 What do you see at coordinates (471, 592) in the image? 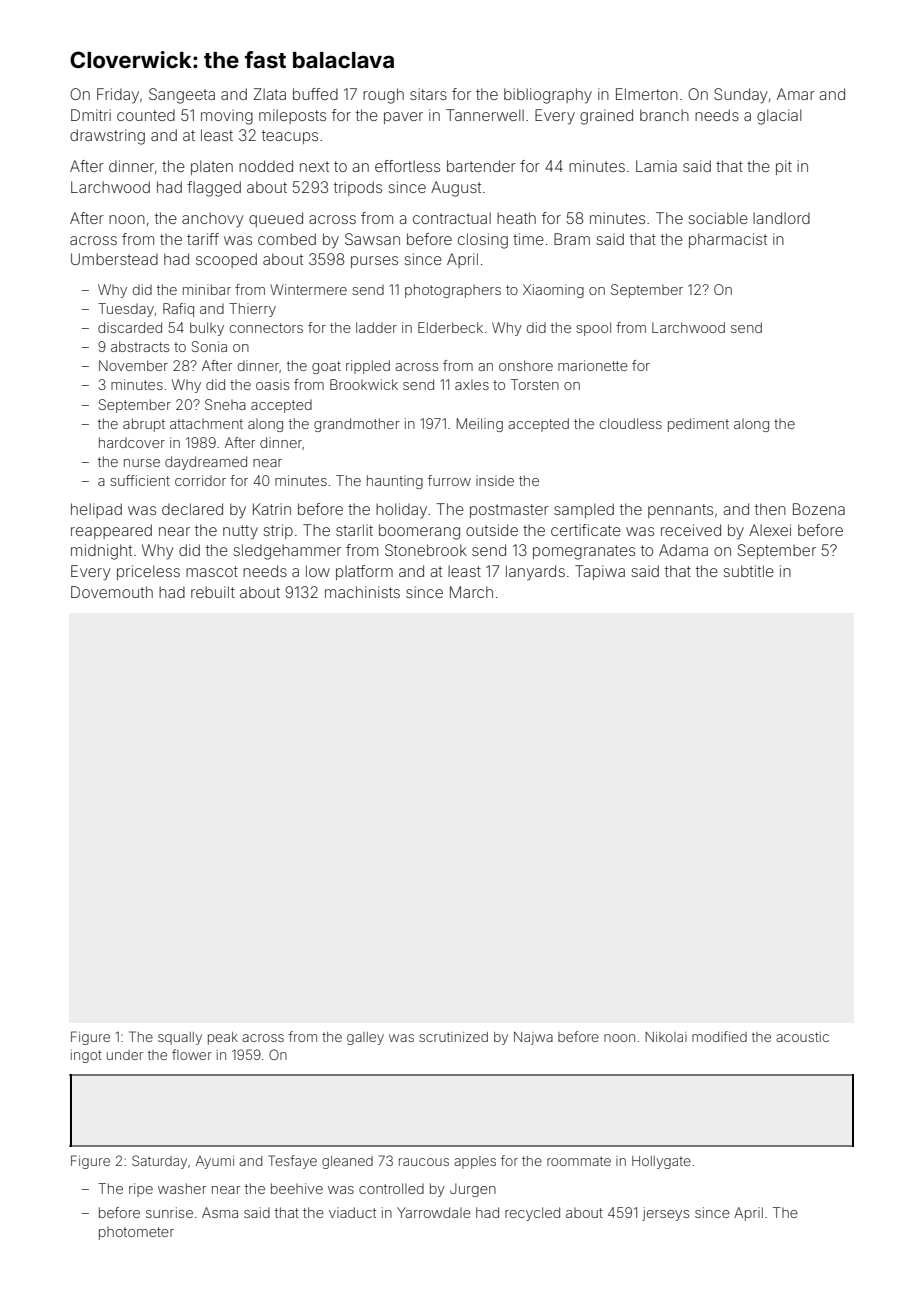
I see `March` at bounding box center [471, 592].
